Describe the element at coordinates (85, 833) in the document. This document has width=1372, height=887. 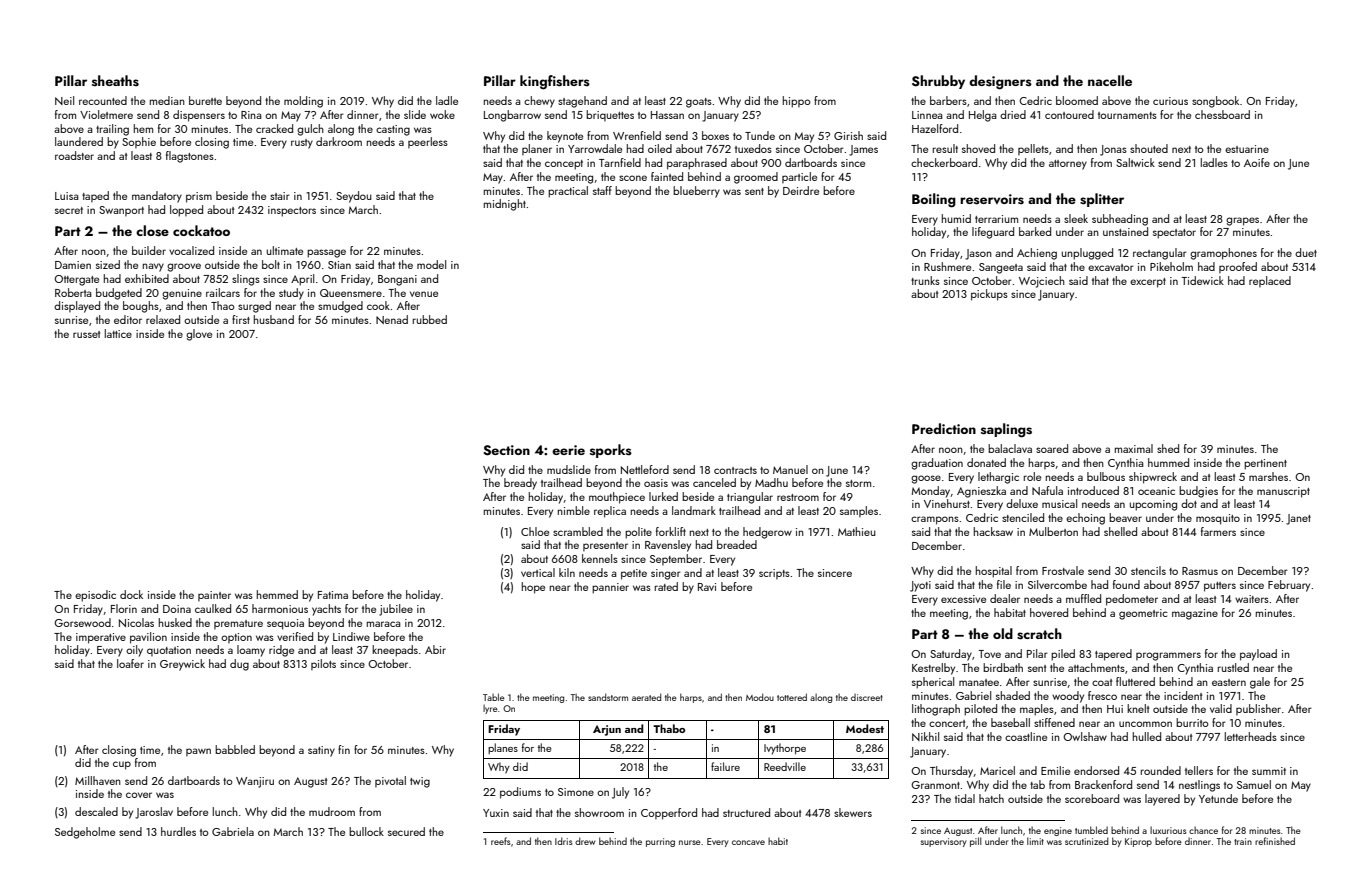
I see `Sedgeholme` at that location.
